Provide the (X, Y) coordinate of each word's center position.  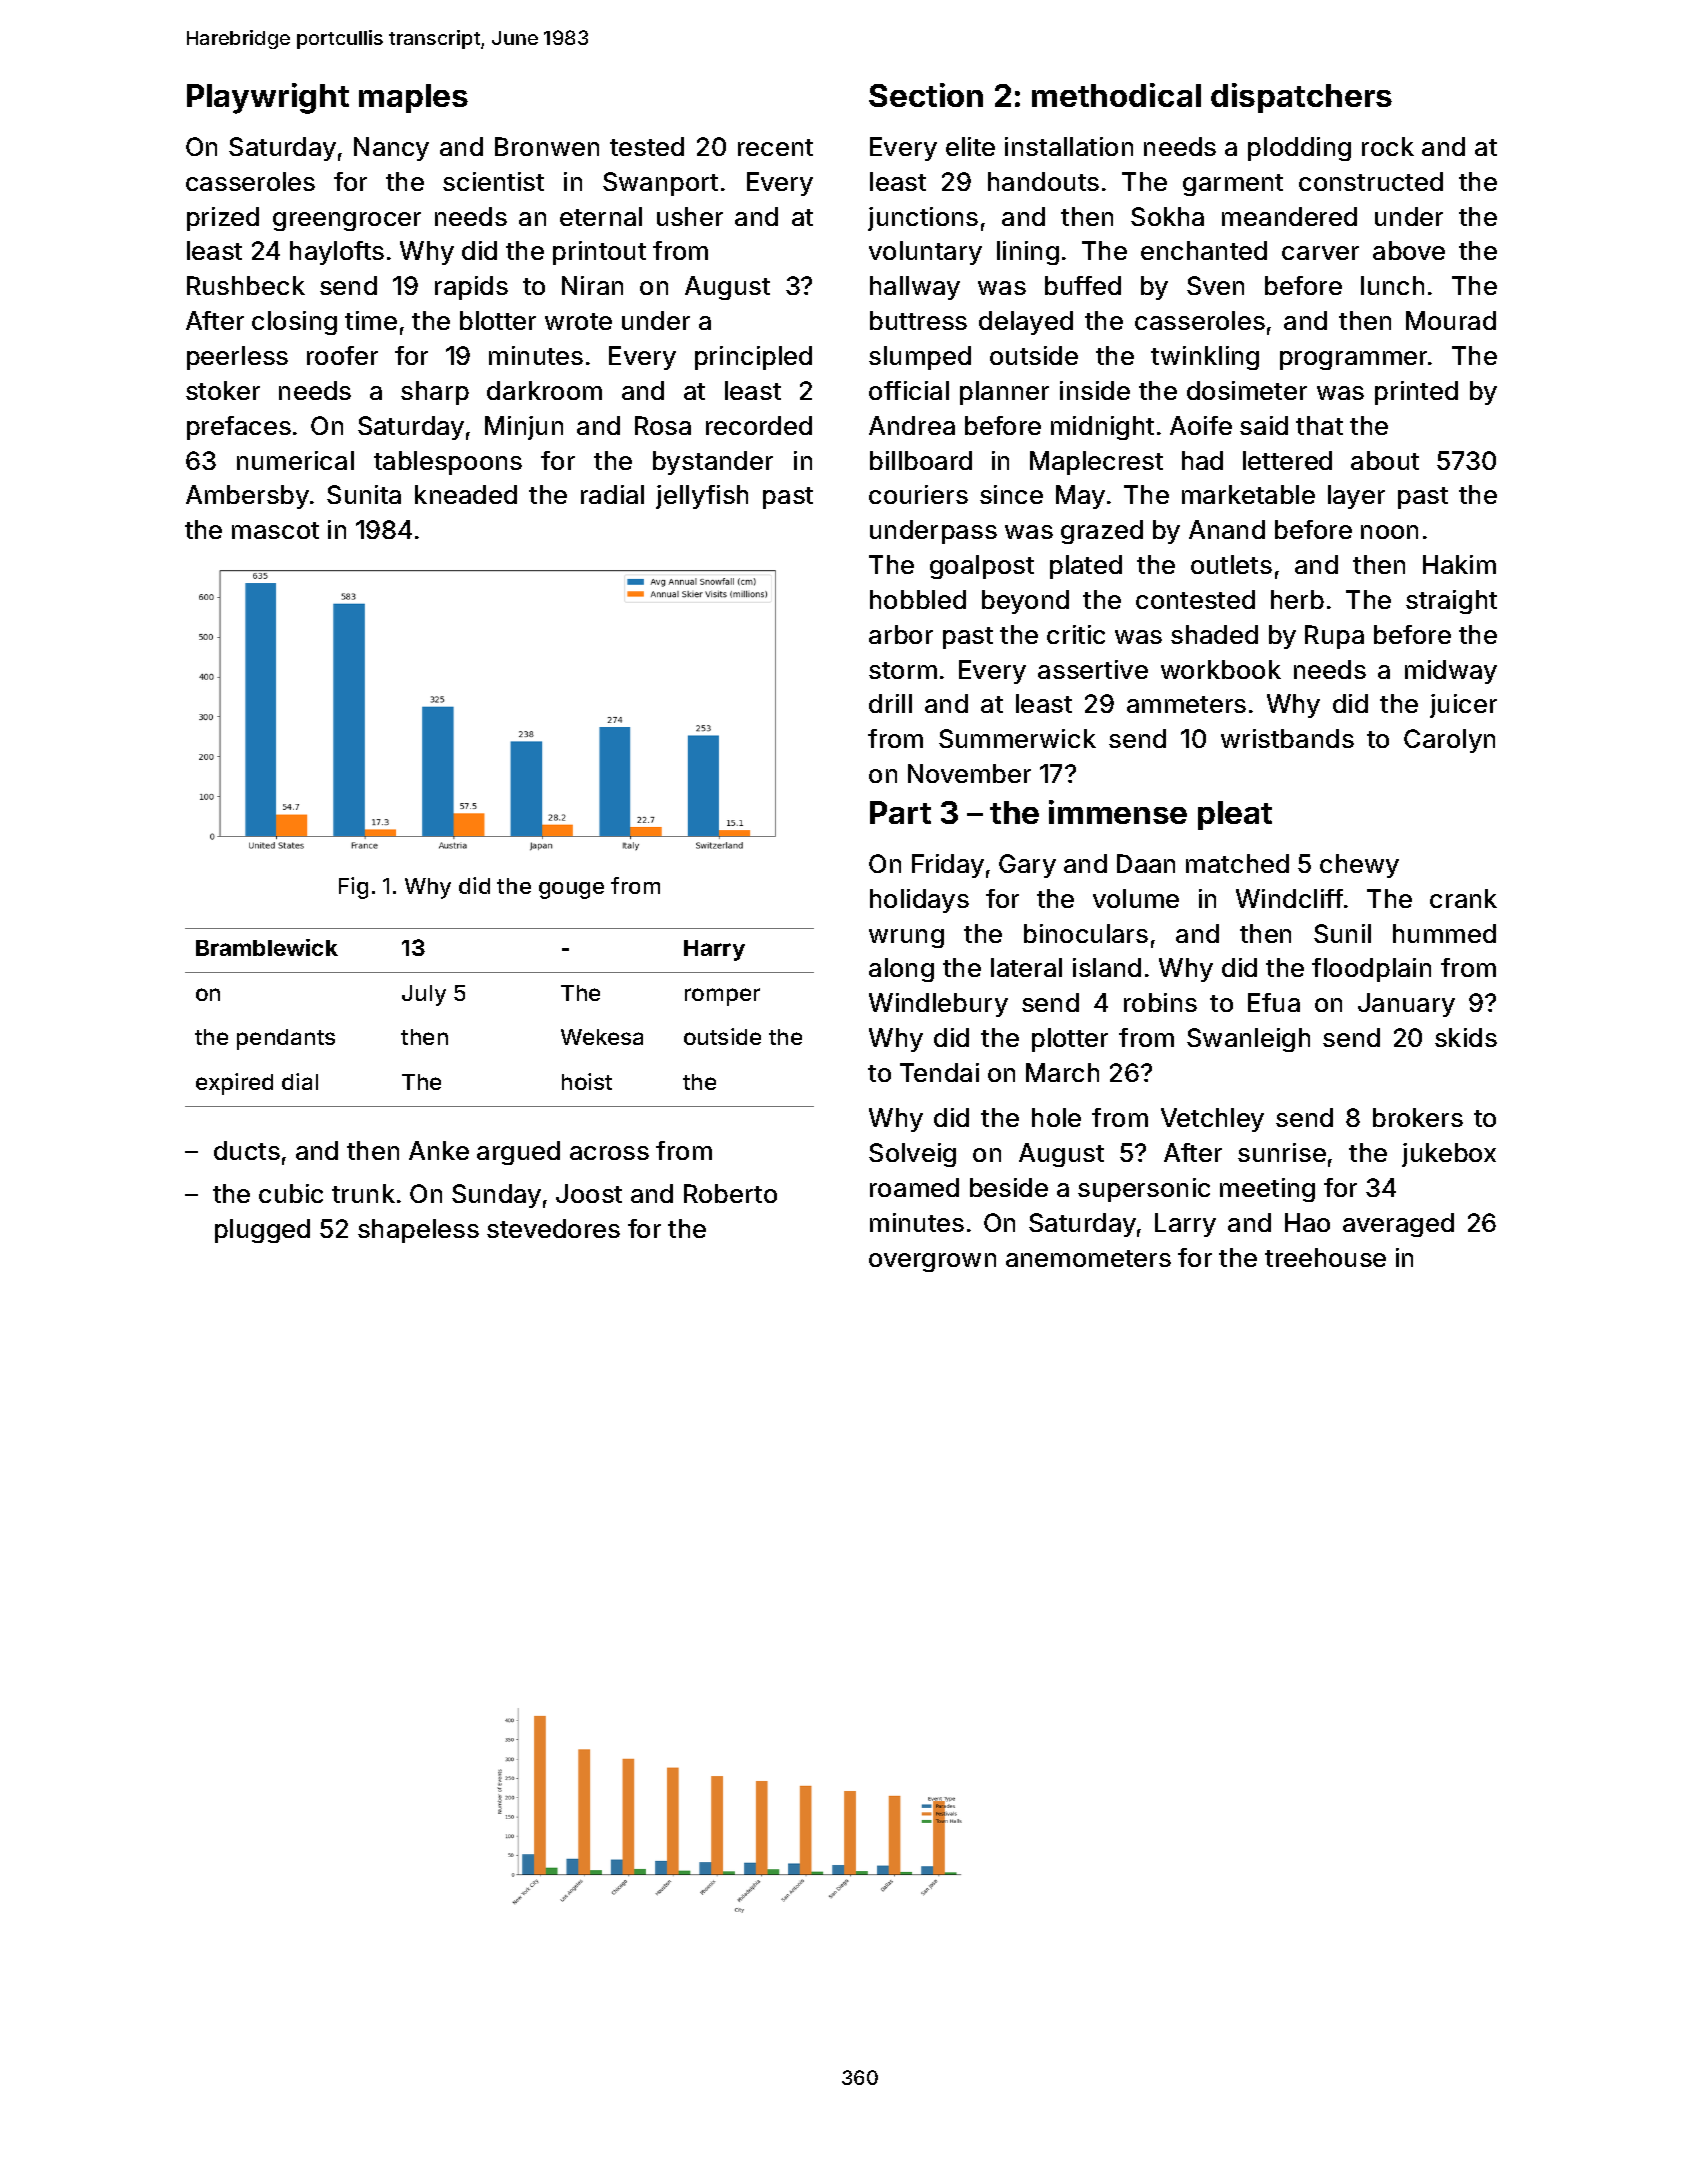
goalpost (982, 567)
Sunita (364, 494)
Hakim (1459, 564)
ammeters (1186, 704)
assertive (1093, 669)
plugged (262, 1231)
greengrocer (347, 221)
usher (690, 216)
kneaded (466, 494)
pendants (286, 1039)
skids (1466, 1037)
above (1409, 250)
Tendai (939, 1072)
